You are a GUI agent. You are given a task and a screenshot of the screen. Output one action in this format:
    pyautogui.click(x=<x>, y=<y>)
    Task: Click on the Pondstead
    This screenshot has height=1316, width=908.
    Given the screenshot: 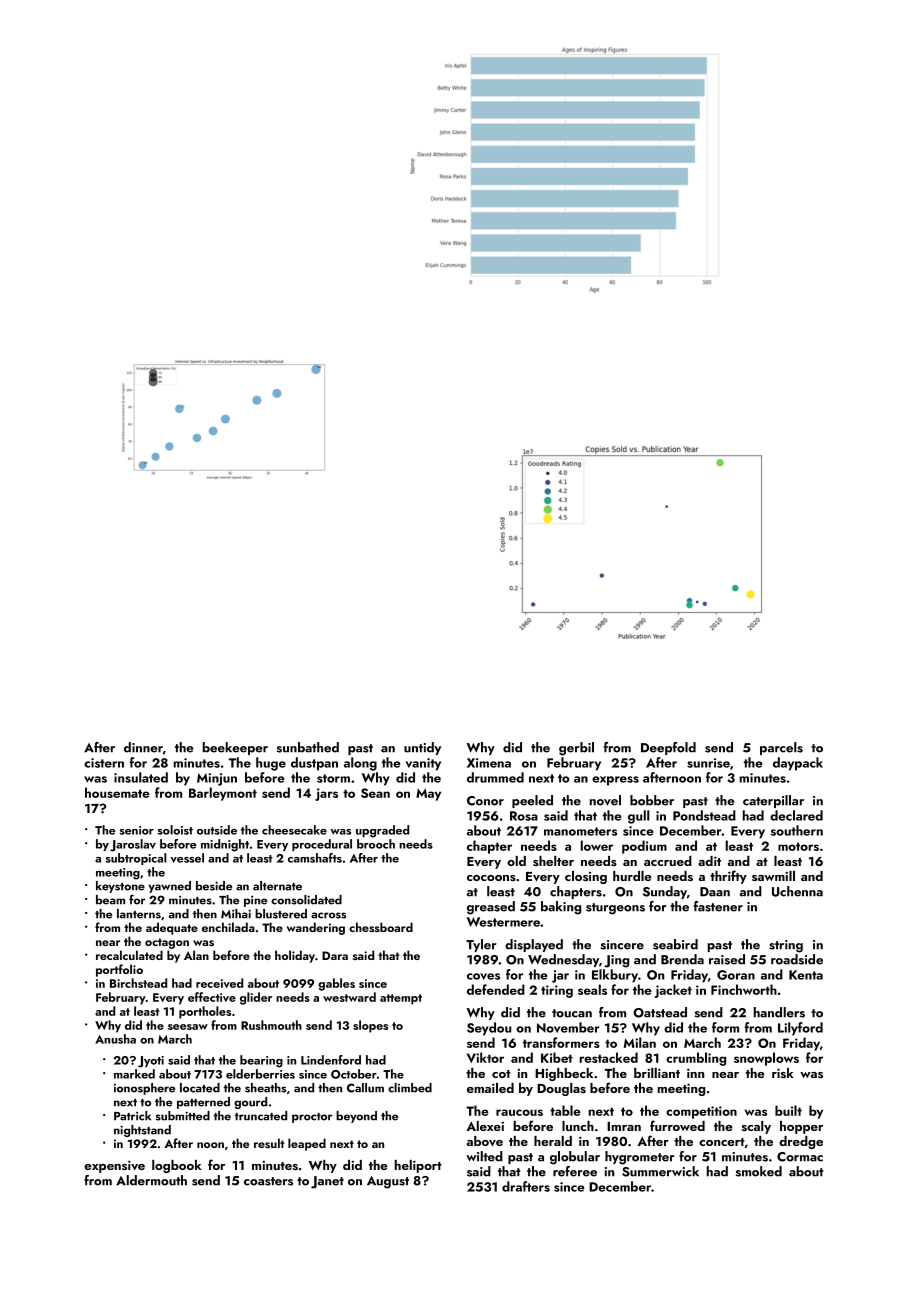 What is the action you would take?
    pyautogui.click(x=704, y=815)
